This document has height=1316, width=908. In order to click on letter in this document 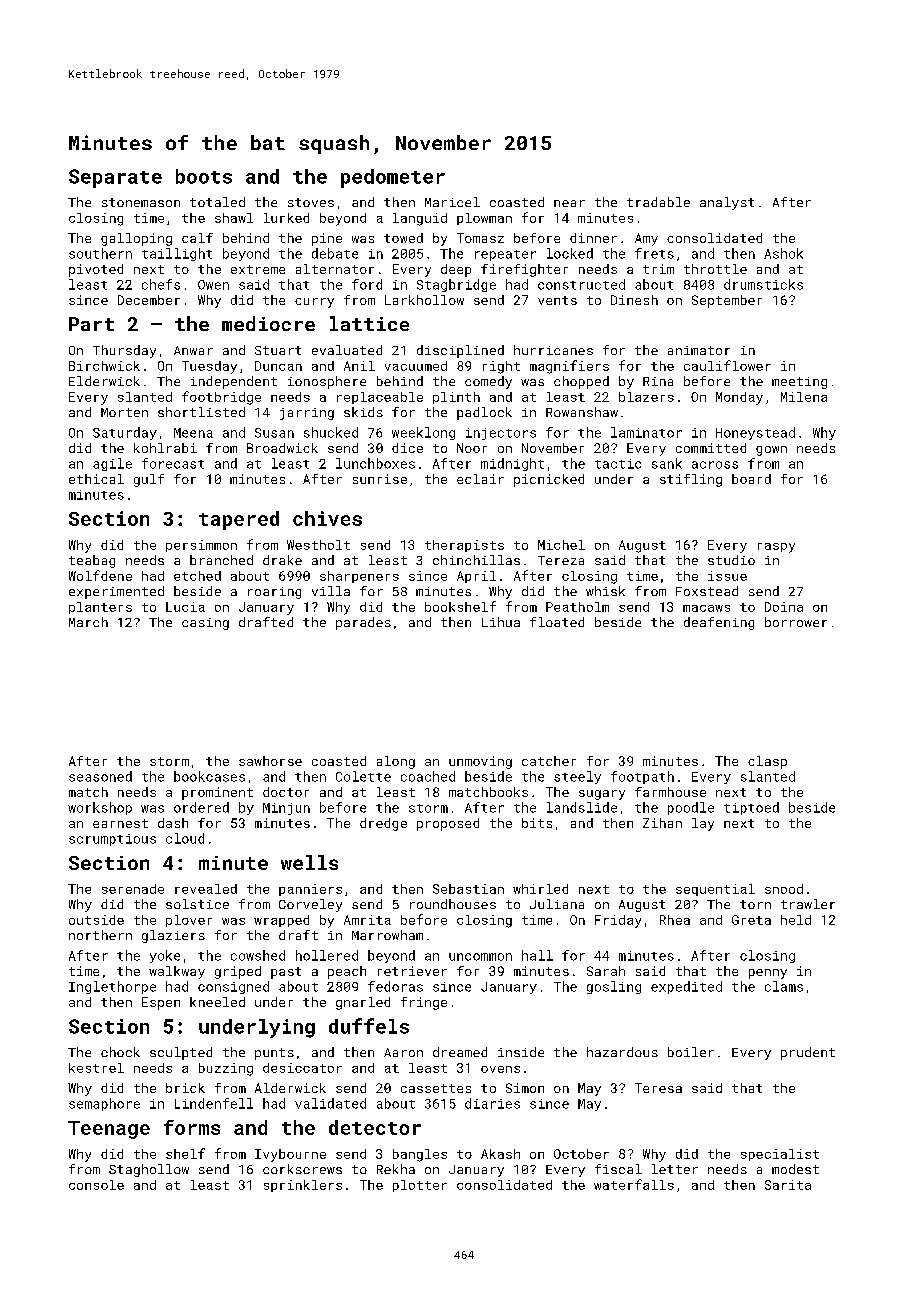, I will do `click(675, 1169)`.
